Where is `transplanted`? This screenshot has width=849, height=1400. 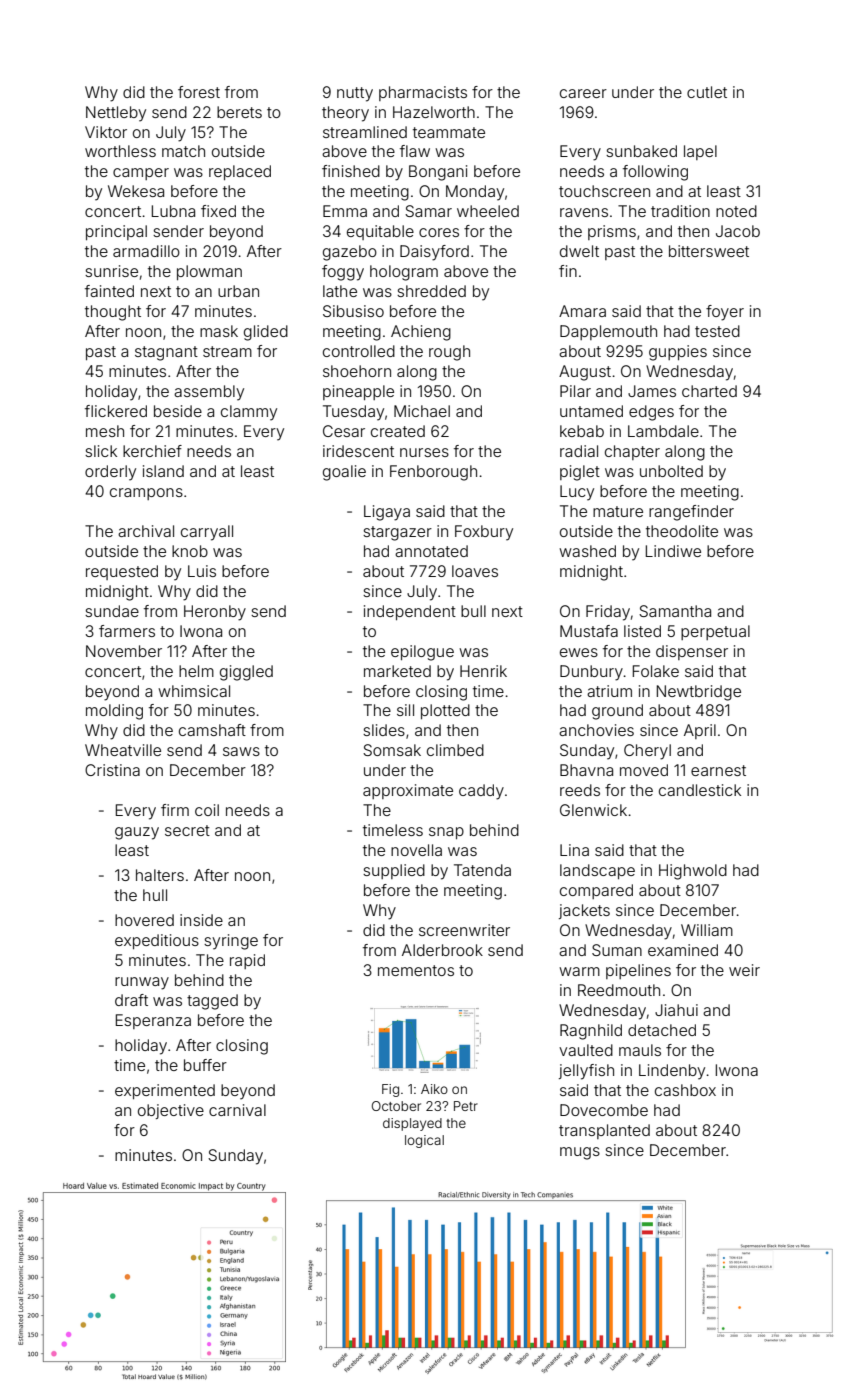
transplanted is located at coordinates (604, 1131).
